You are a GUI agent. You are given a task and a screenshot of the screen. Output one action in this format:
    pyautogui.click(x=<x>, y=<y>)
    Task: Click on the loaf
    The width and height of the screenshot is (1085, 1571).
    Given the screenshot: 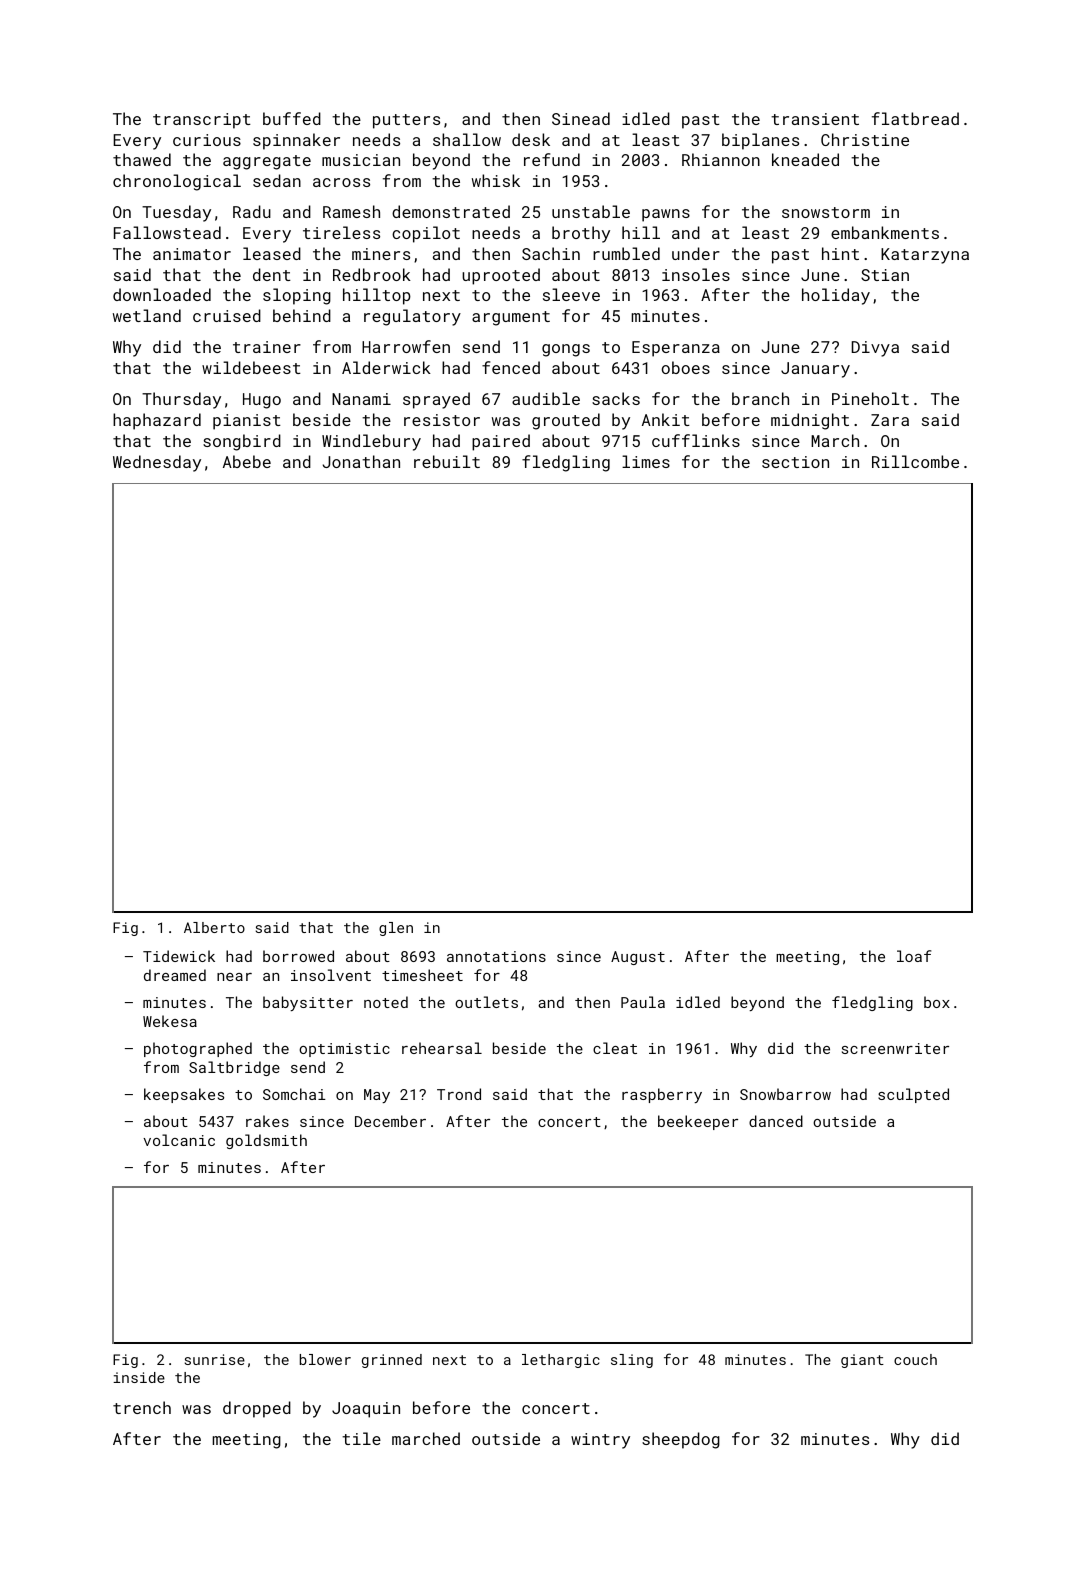 What is the action you would take?
    pyautogui.click(x=914, y=956)
